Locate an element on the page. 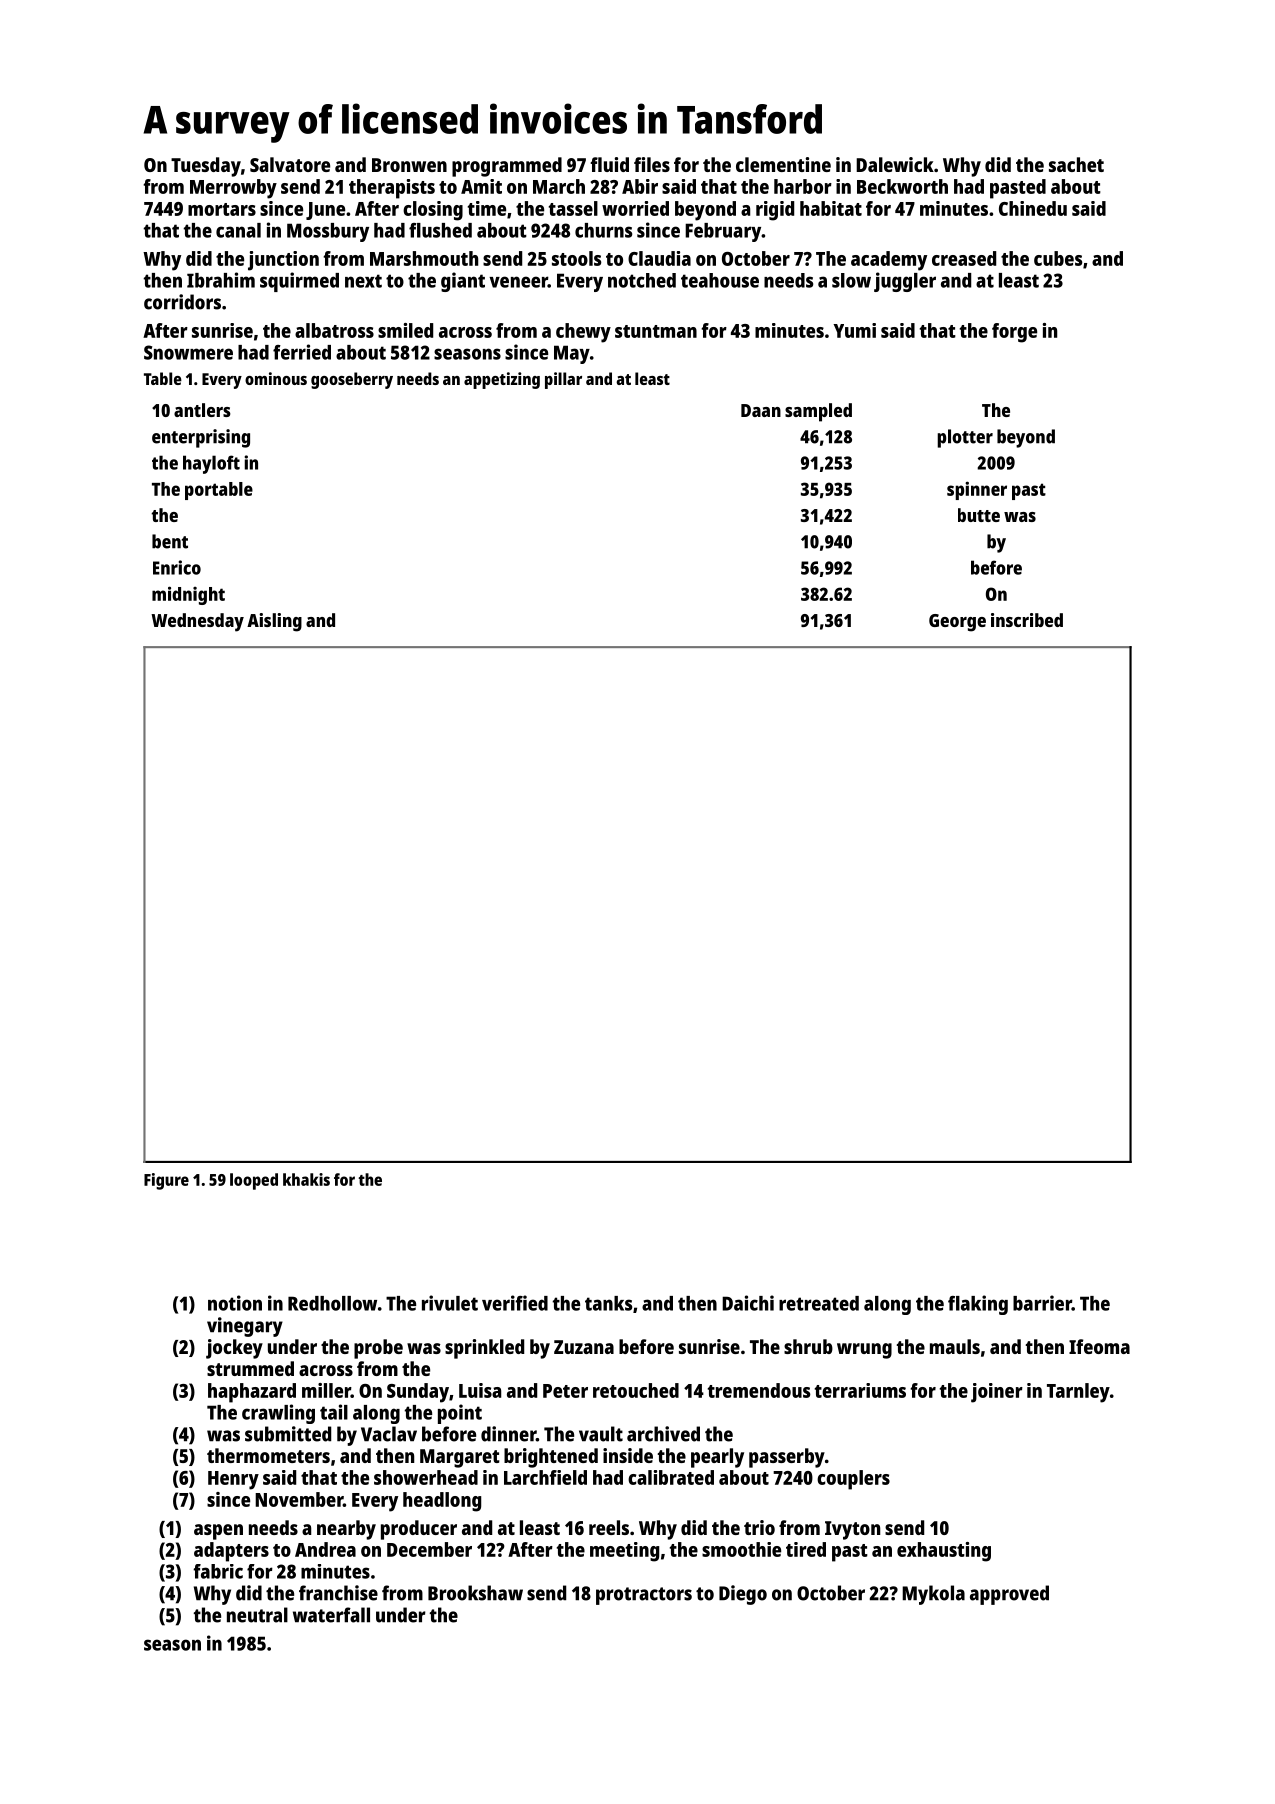 Image resolution: width=1275 pixels, height=1804 pixels. corridors is located at coordinates (182, 302).
